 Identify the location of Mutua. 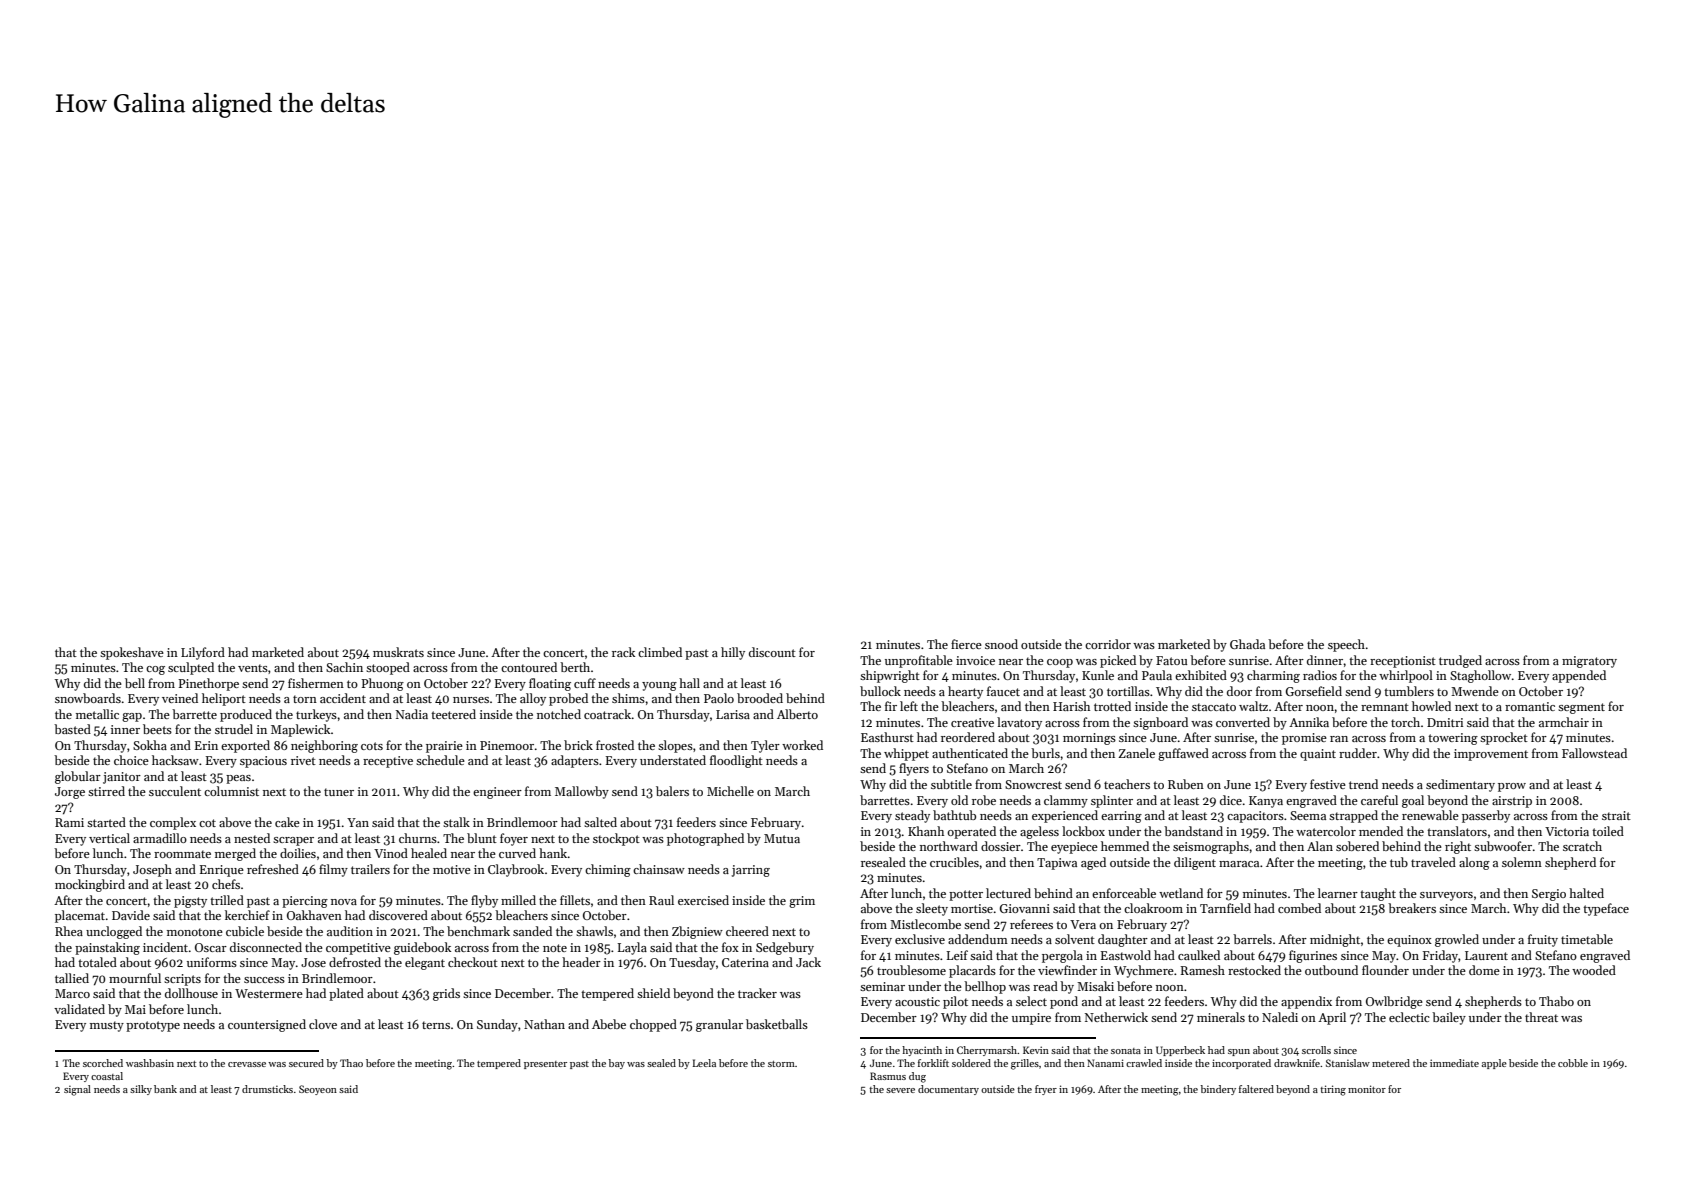
(782, 838).
